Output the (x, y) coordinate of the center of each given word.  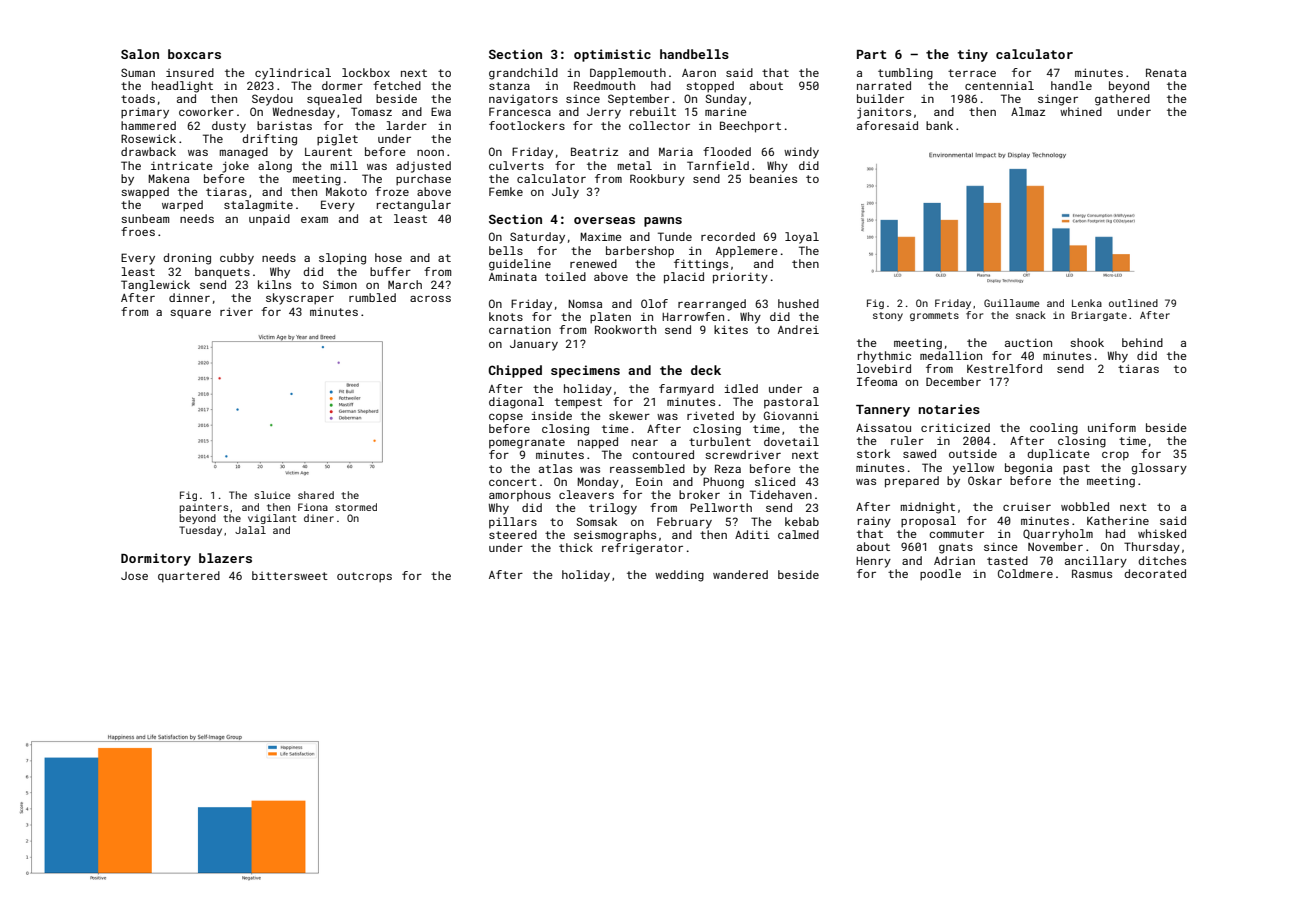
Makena (168, 178)
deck (706, 370)
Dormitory (156, 559)
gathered (1122, 100)
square (190, 314)
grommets (934, 316)
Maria (676, 152)
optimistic (612, 55)
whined (1081, 111)
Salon (140, 54)
